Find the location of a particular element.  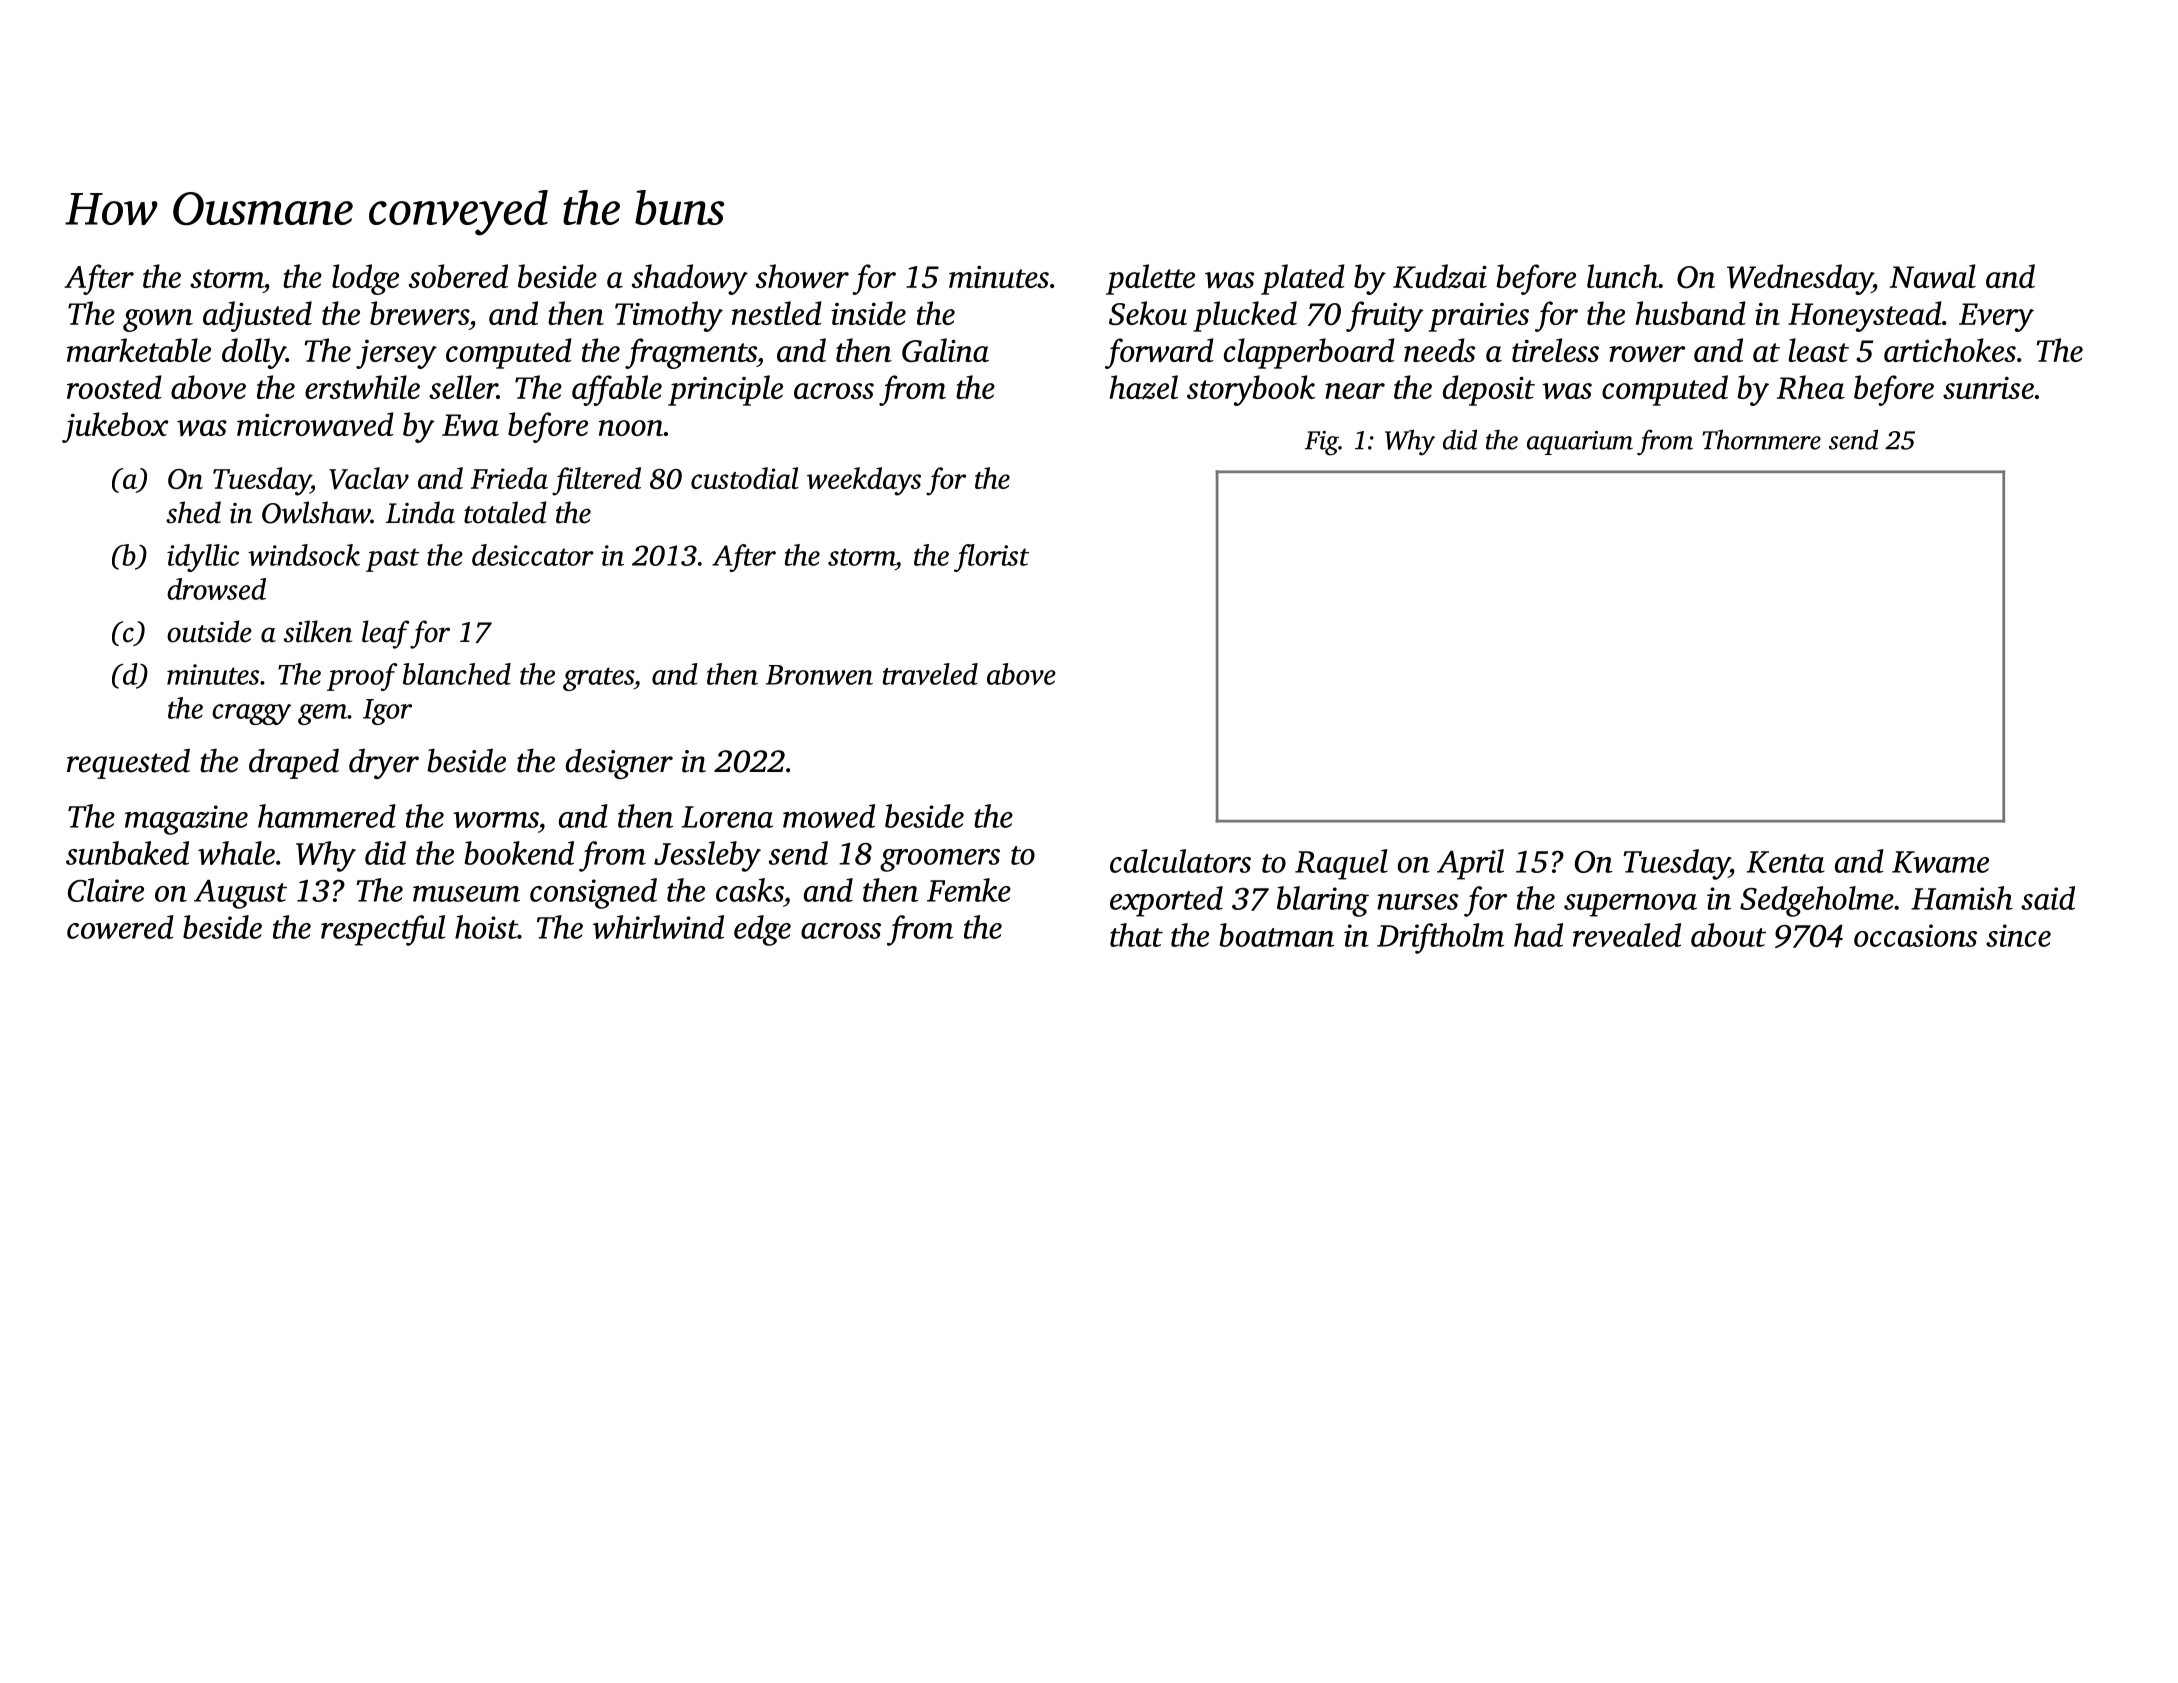

leaf is located at coordinates (386, 634).
